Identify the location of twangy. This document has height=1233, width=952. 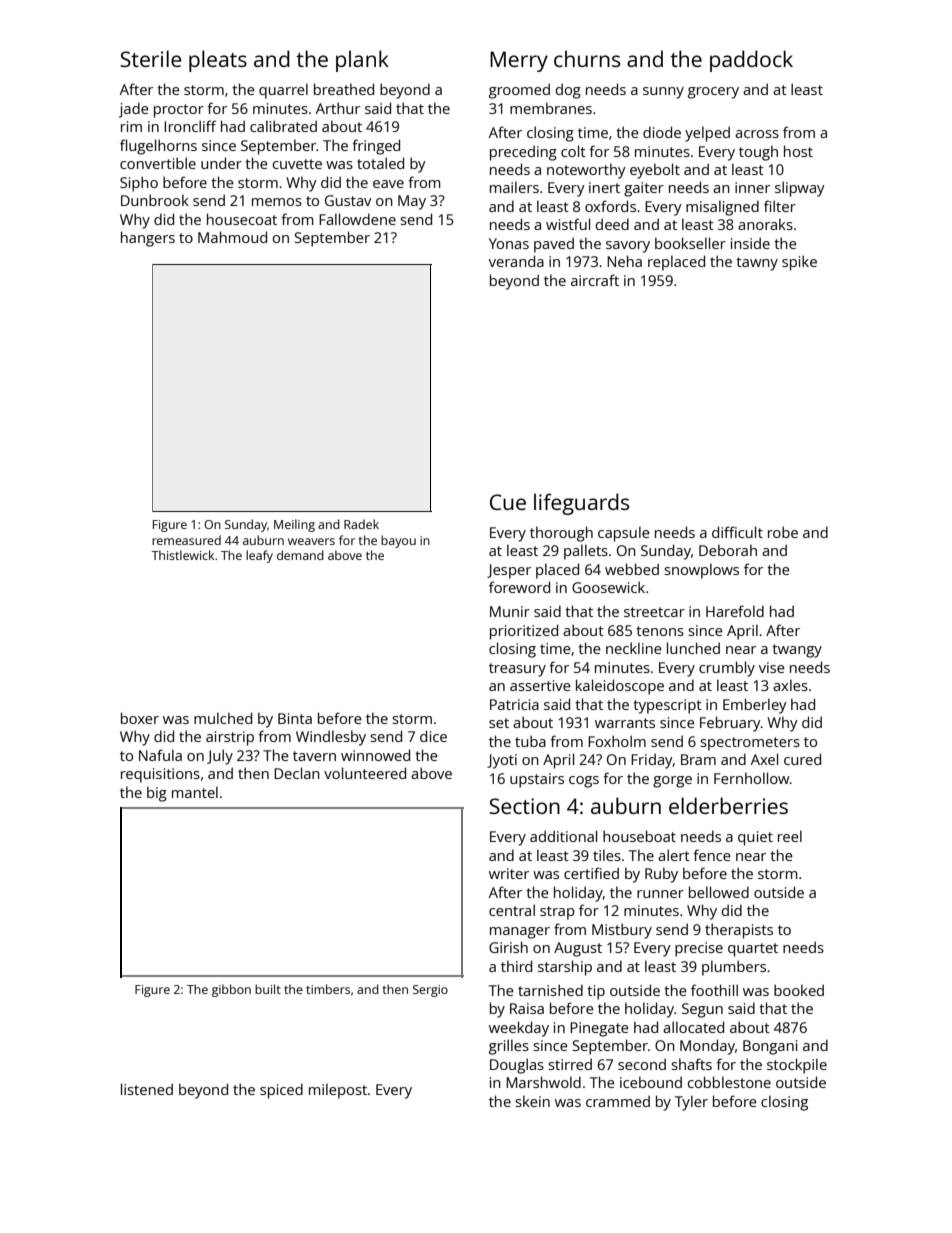
(797, 651).
